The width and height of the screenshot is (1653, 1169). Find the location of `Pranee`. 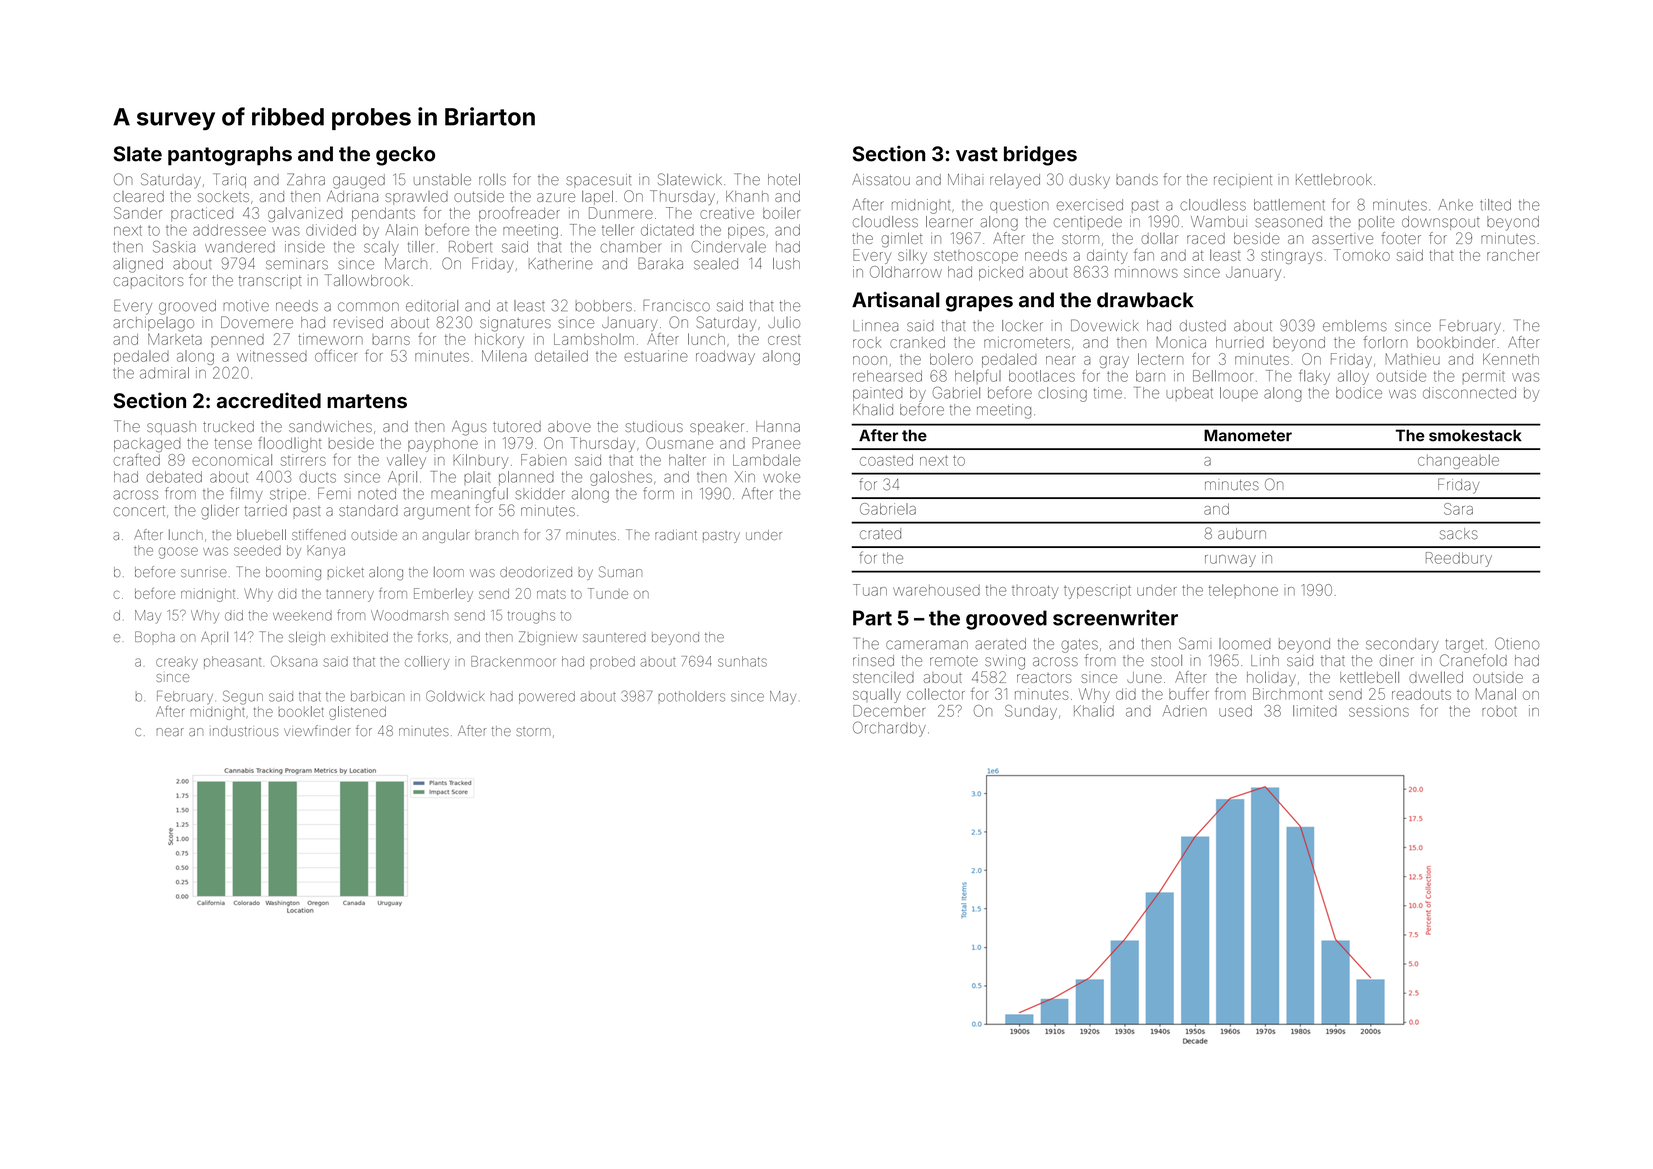

Pranee is located at coordinates (776, 443).
